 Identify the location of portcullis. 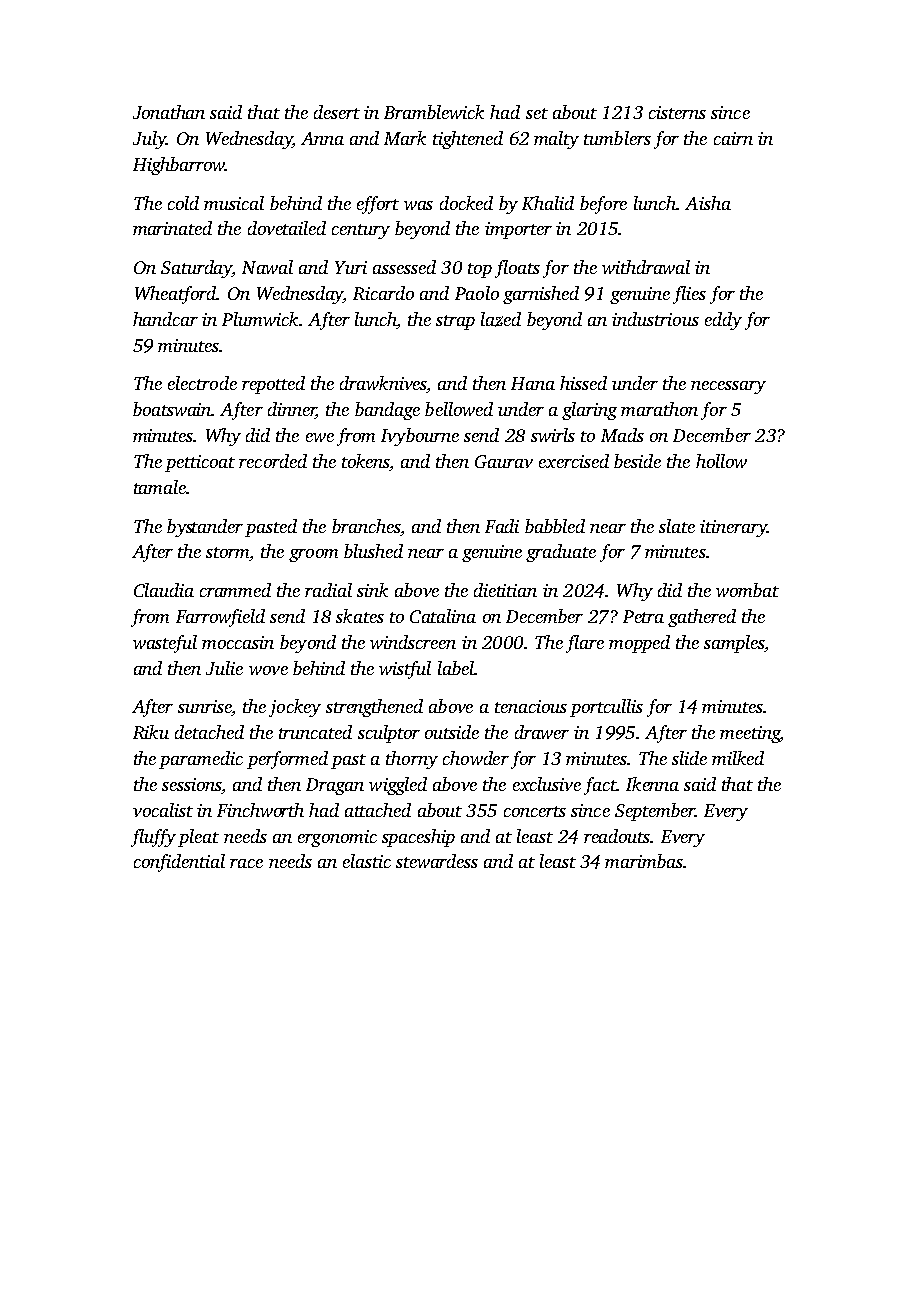
(606, 708).
